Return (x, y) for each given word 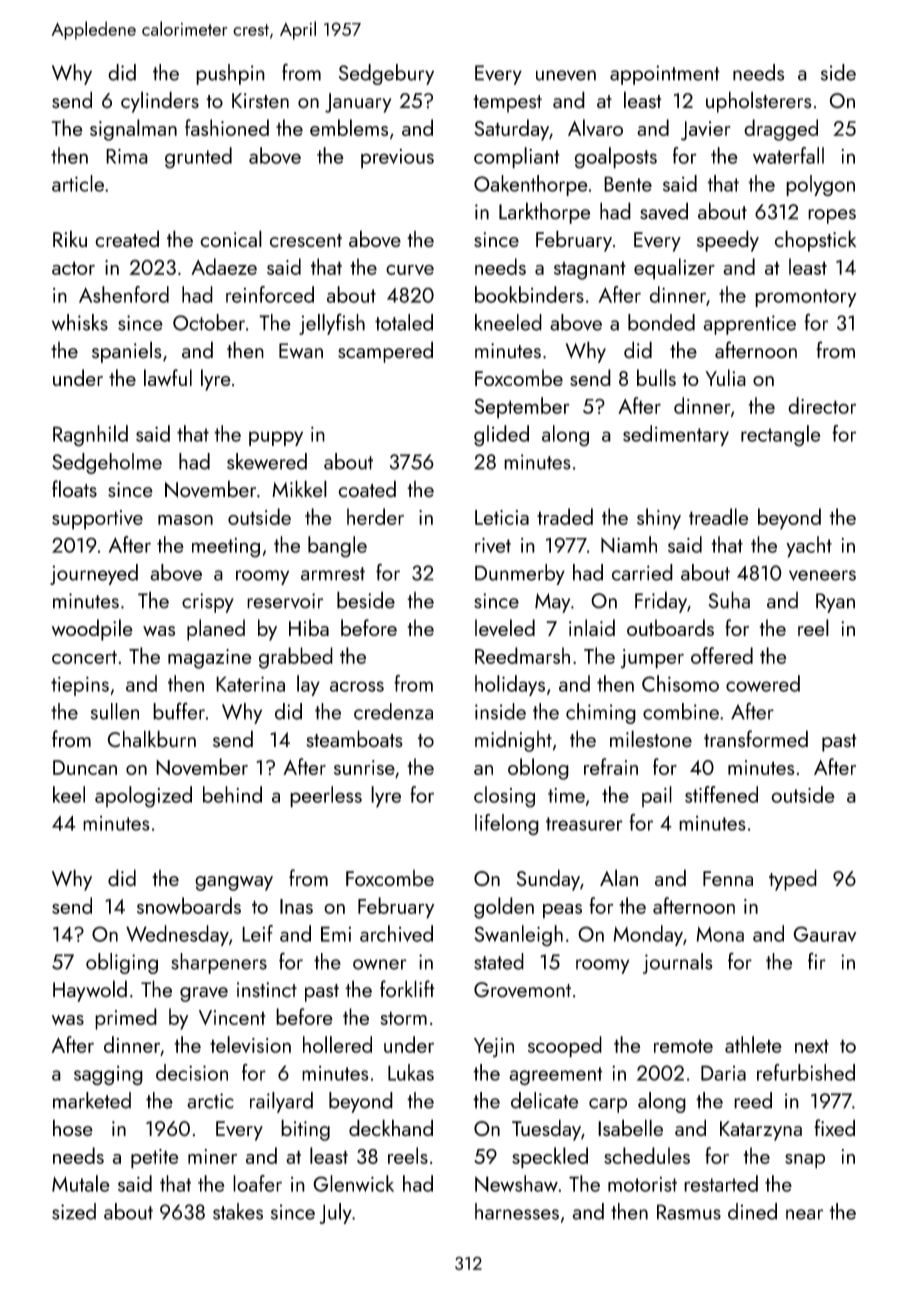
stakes (238, 1211)
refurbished (806, 1072)
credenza (393, 711)
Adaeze (224, 266)
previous (397, 159)
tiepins (80, 686)
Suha (729, 600)
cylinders (160, 102)
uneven (566, 75)
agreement (556, 1076)
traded (565, 516)
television (250, 1044)
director (822, 405)
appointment (665, 75)
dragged (781, 130)
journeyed (94, 574)
